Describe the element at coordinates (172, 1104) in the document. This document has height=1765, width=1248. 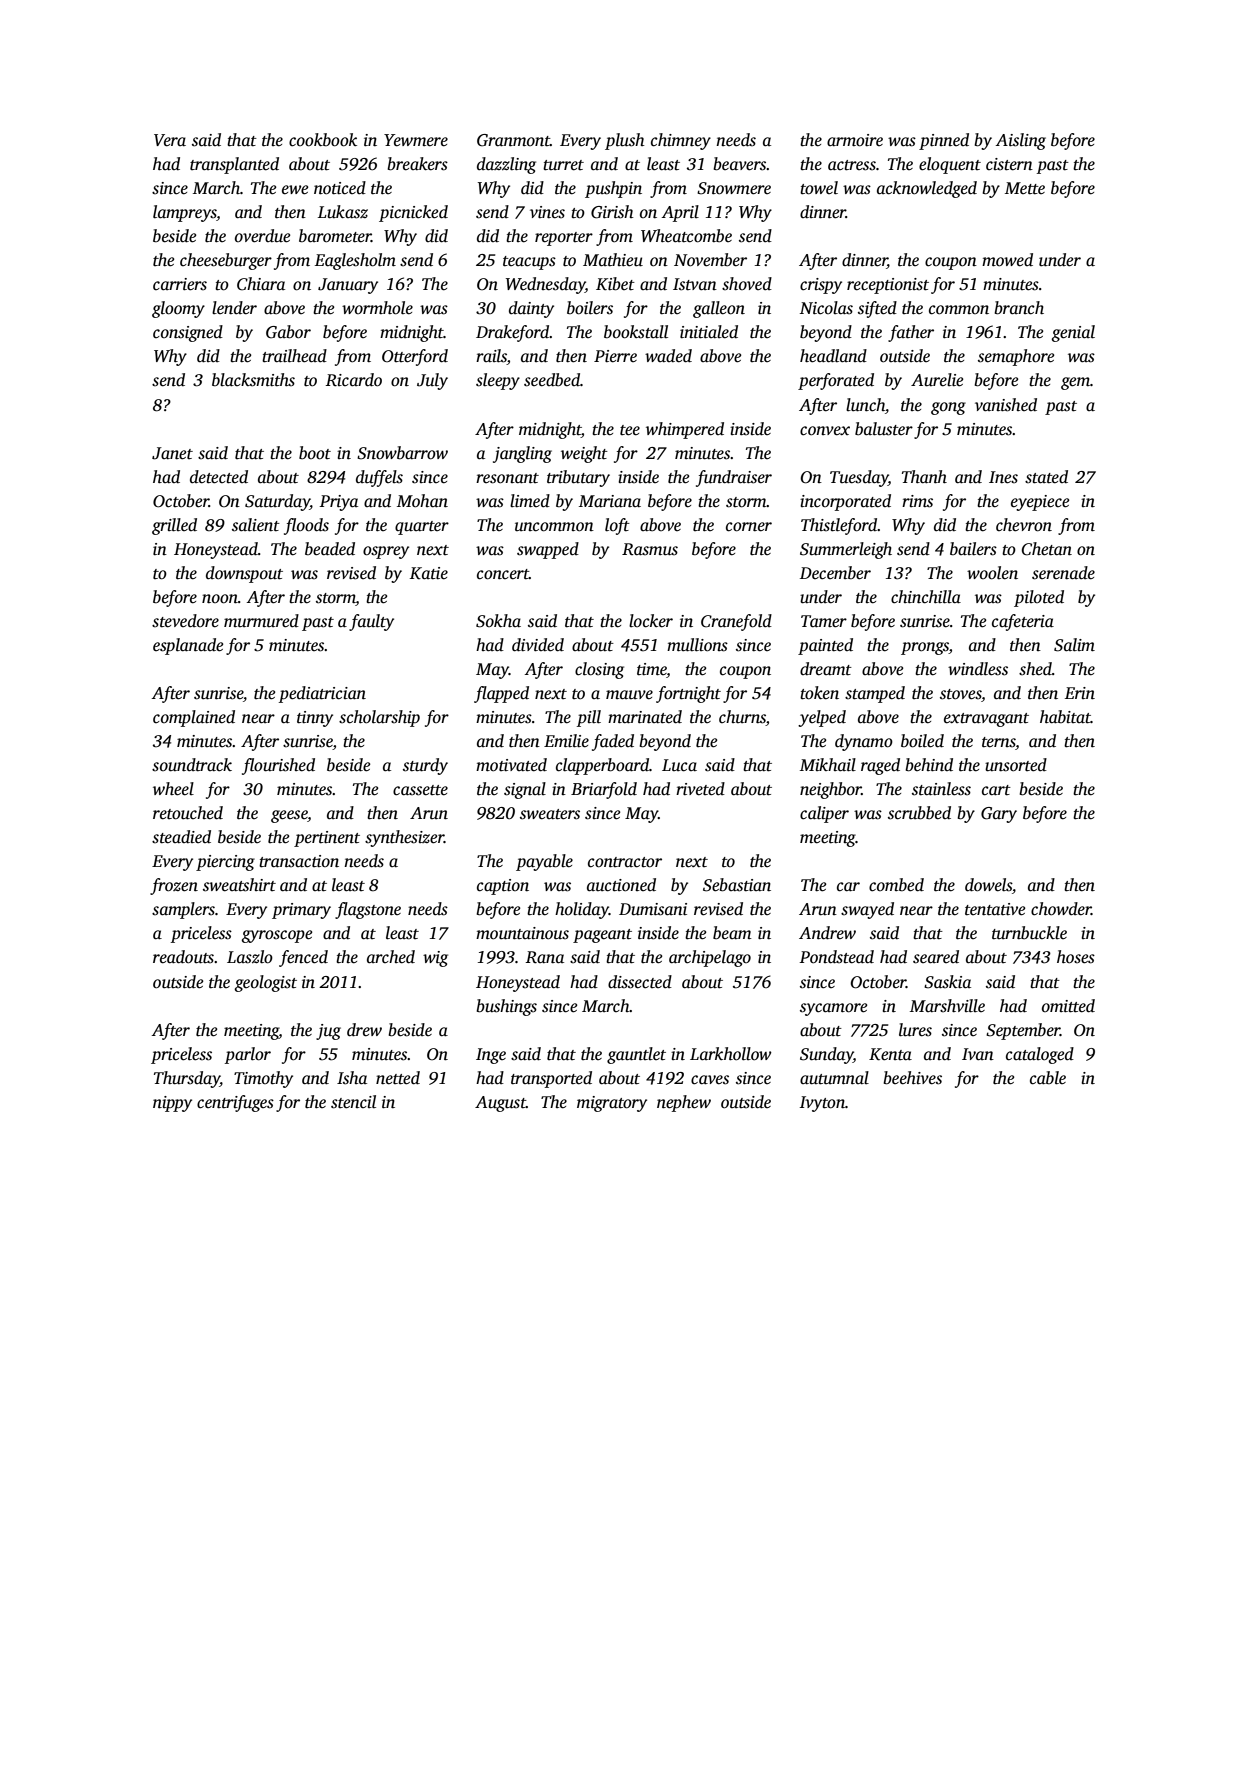
I see `nippy` at that location.
